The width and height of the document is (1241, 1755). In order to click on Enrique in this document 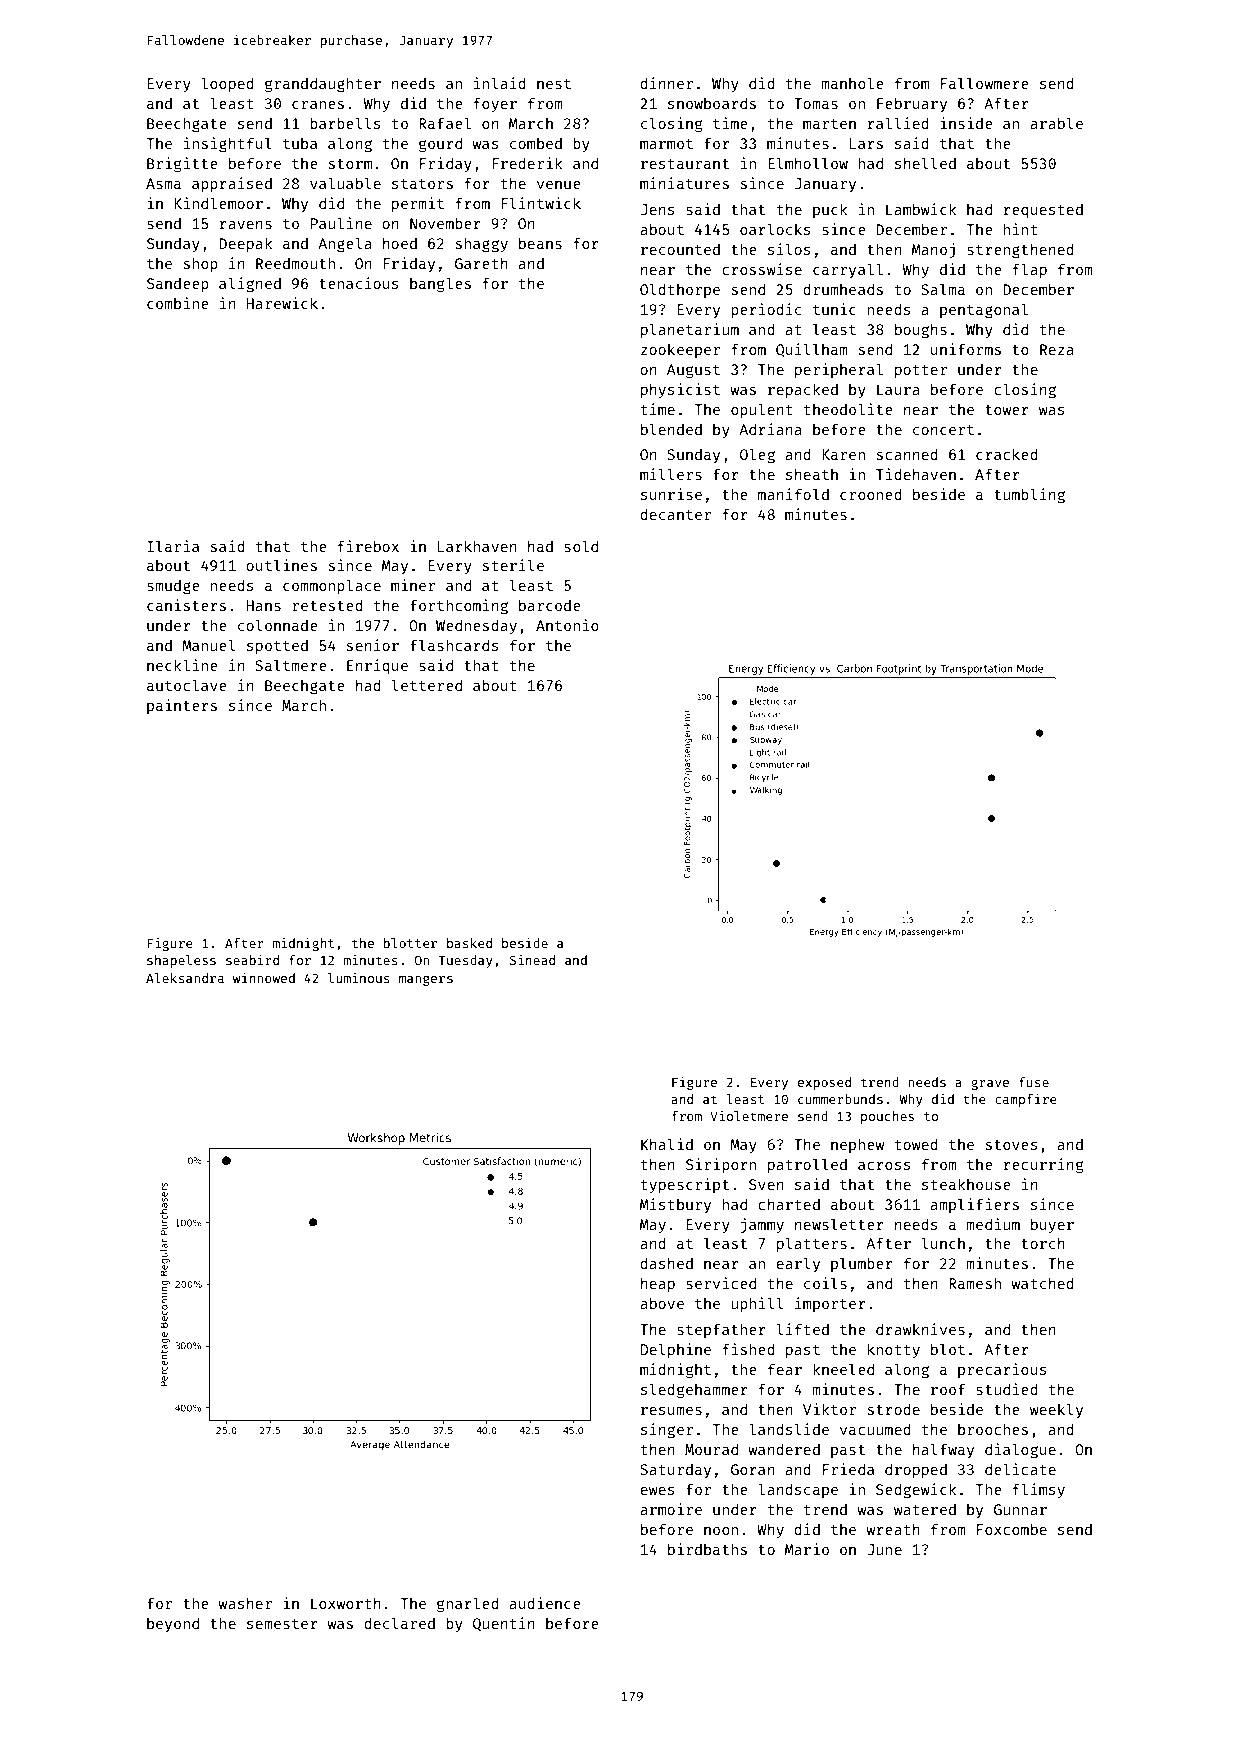, I will do `click(377, 666)`.
